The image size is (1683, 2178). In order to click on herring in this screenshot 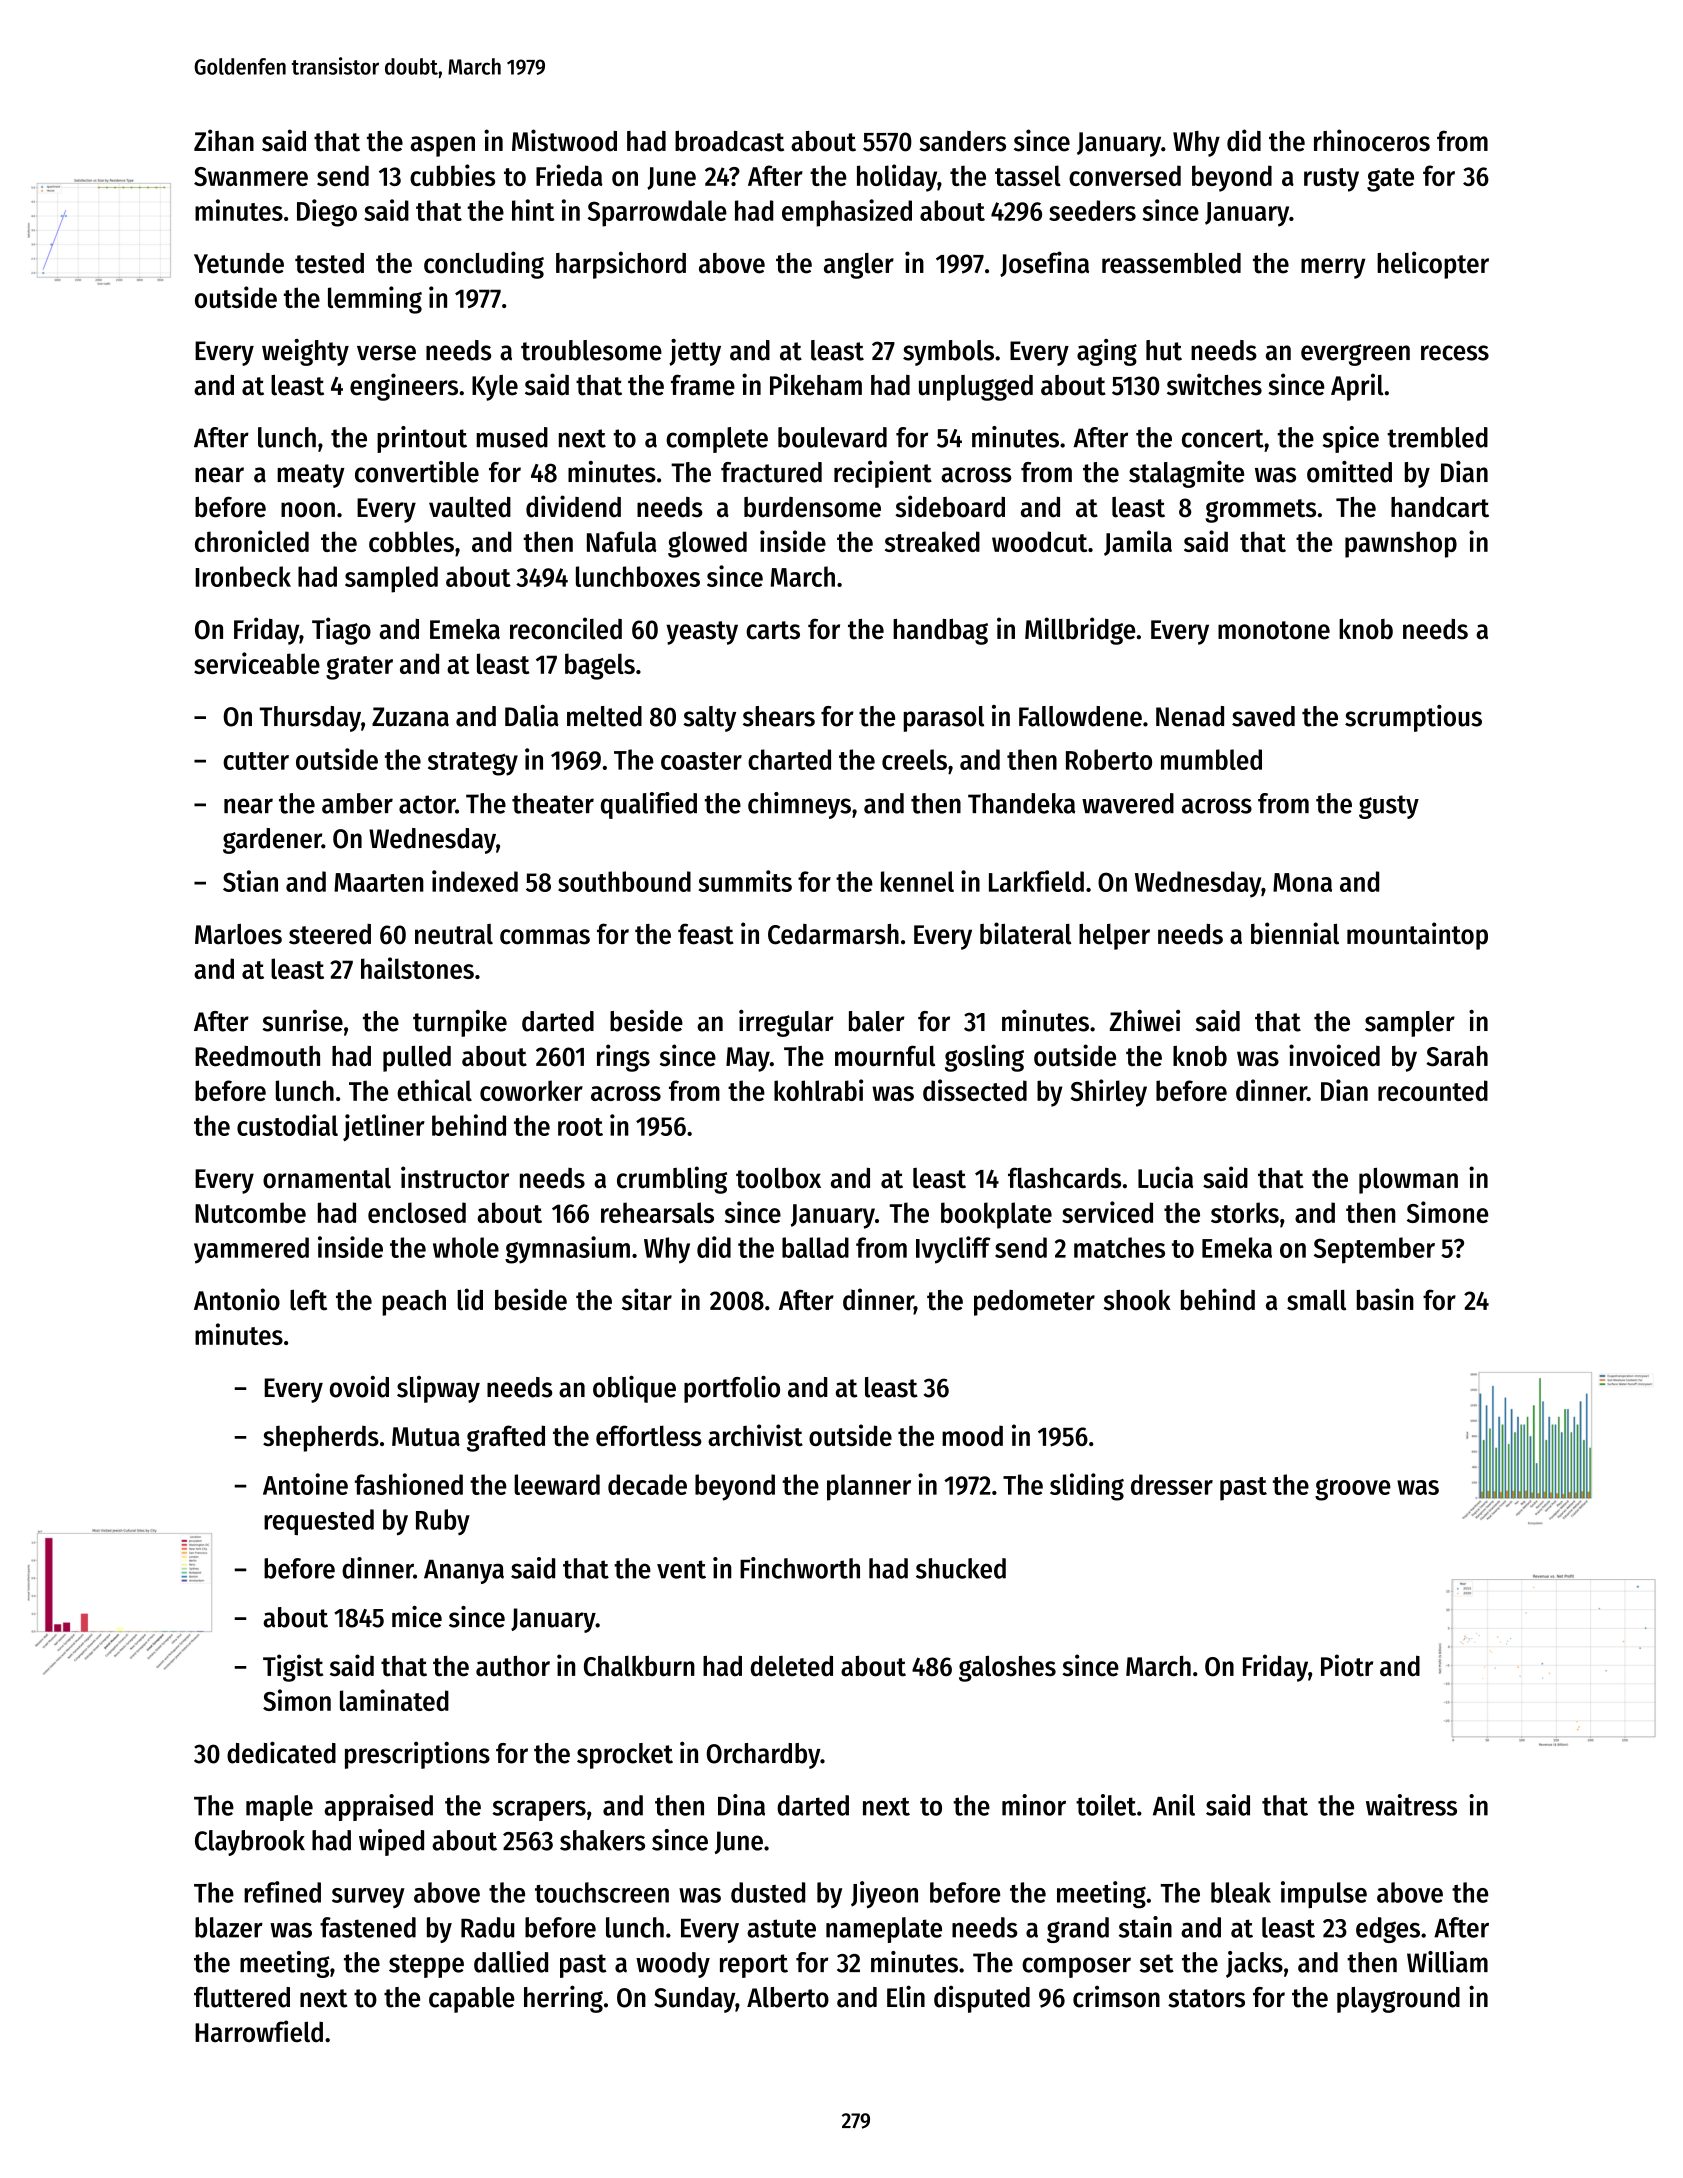, I will do `click(563, 1999)`.
